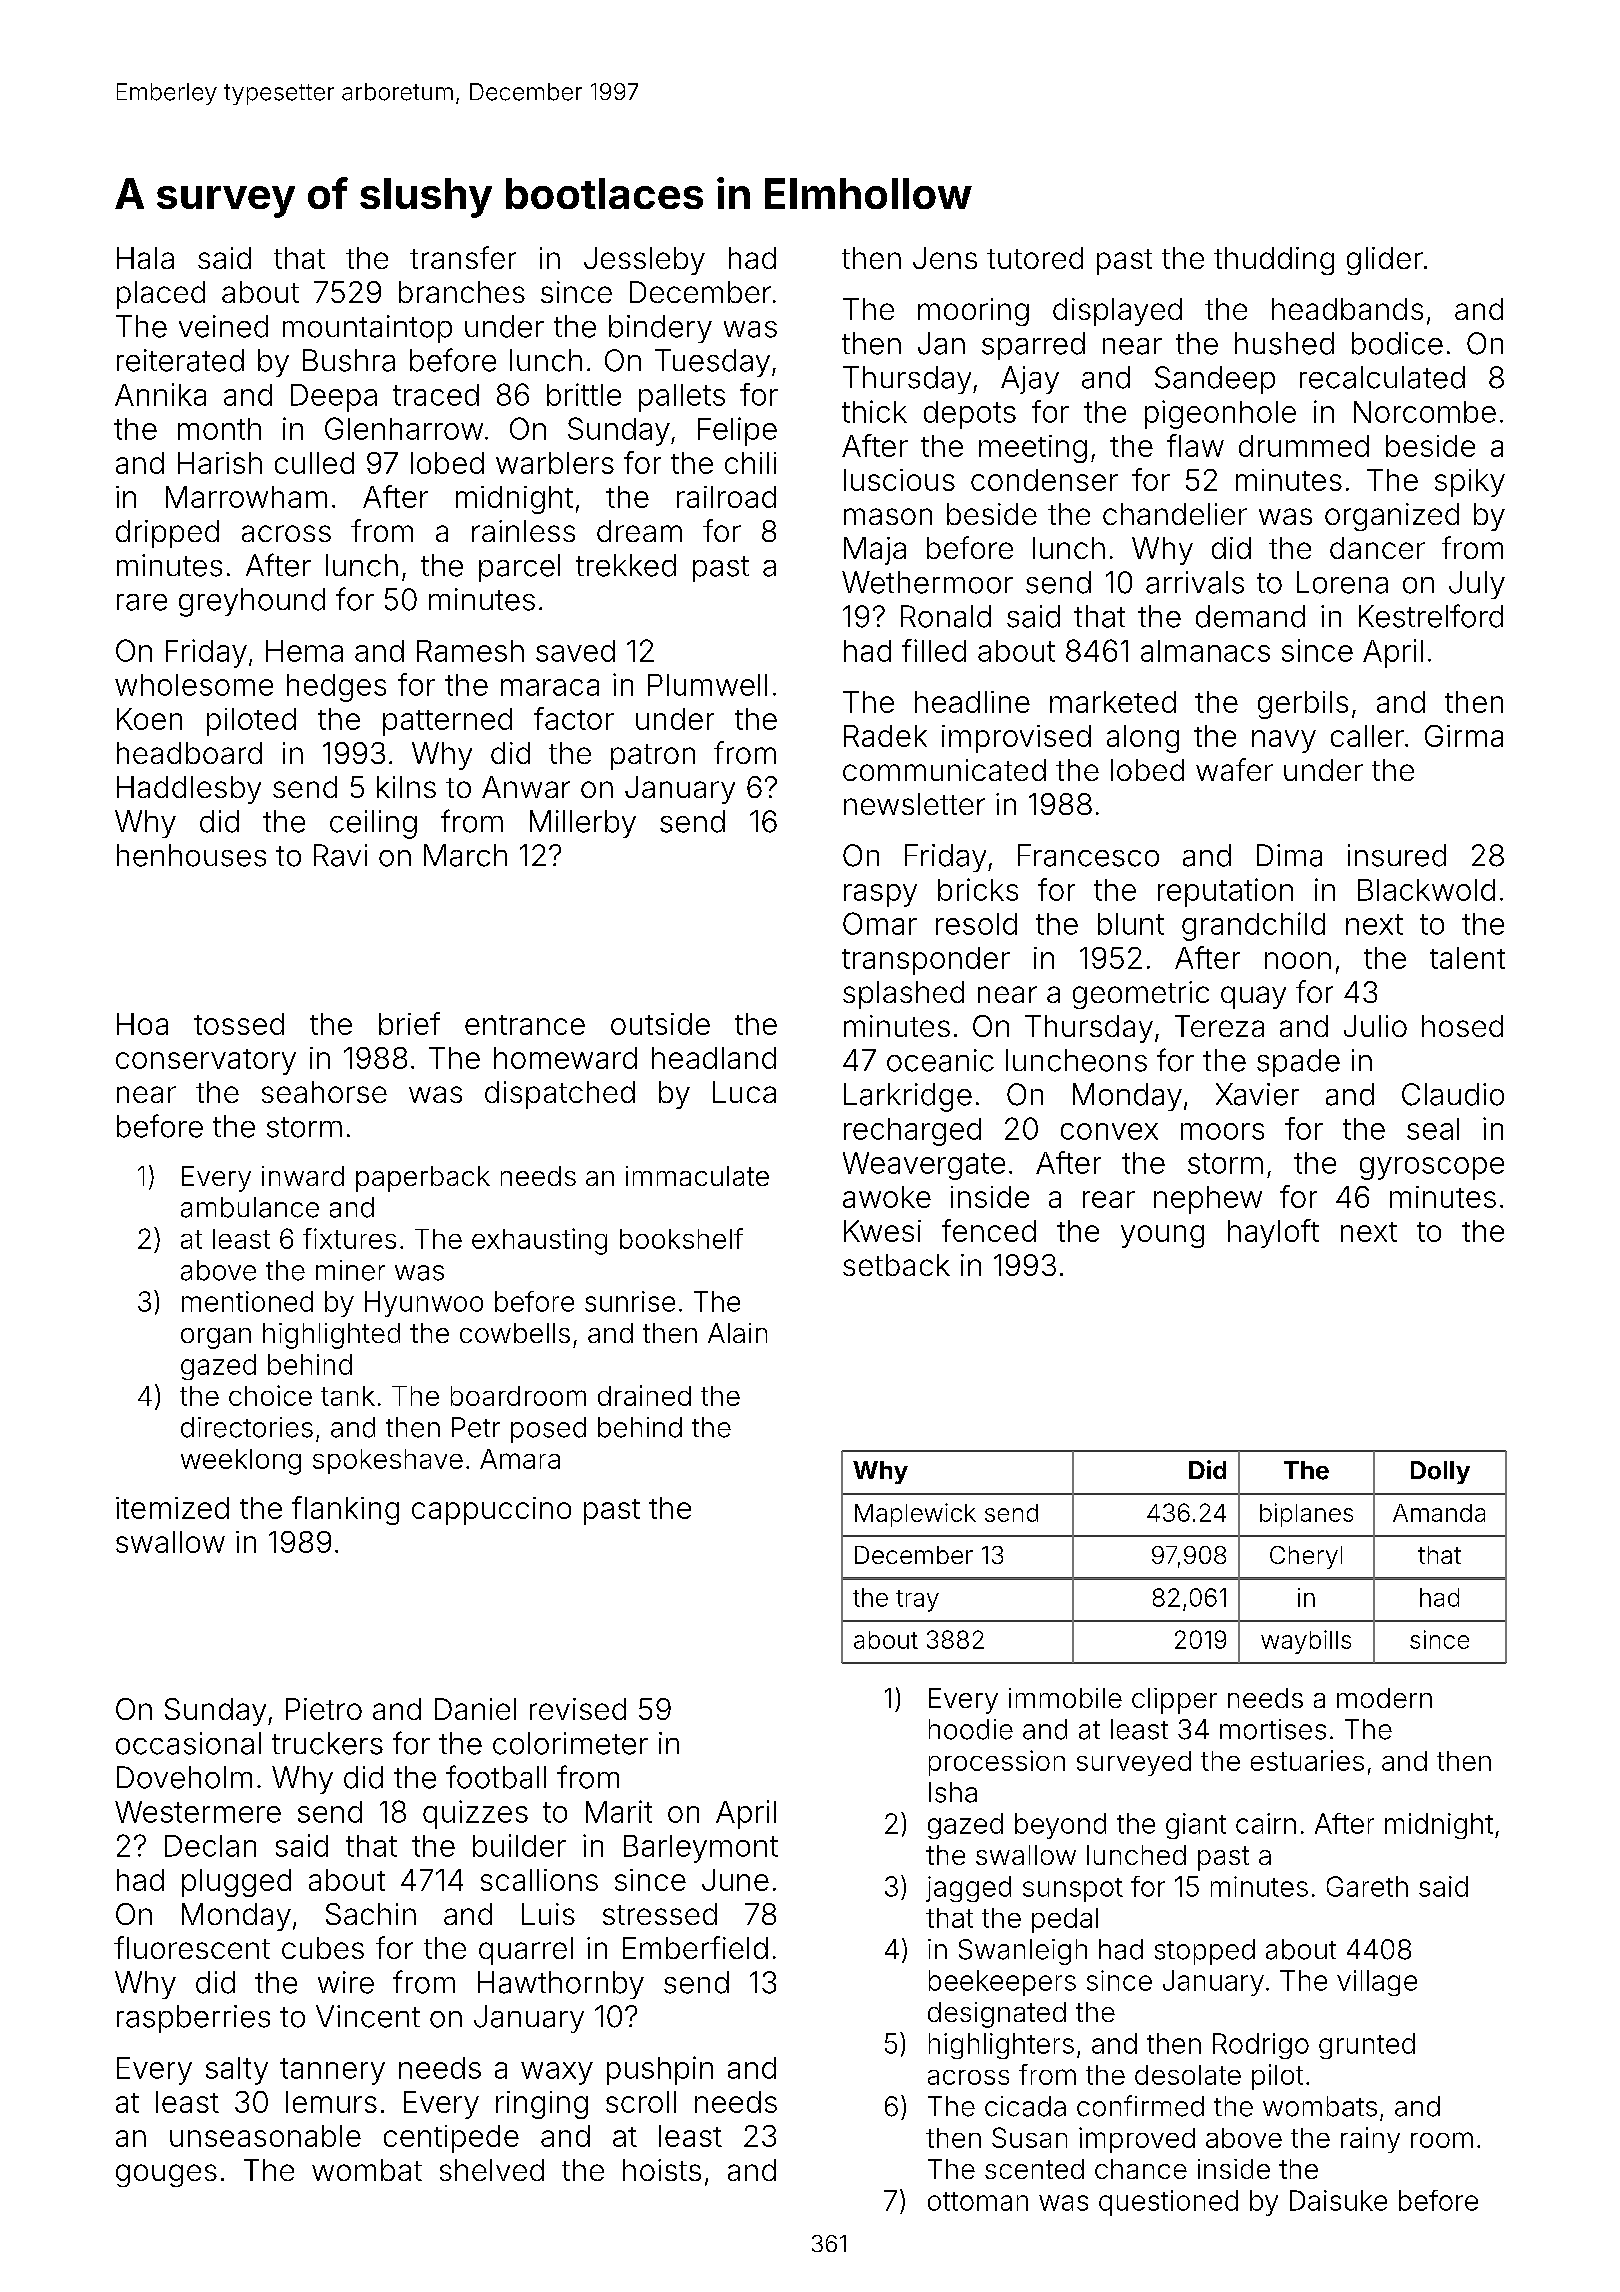  I want to click on seahorse, so click(324, 1092).
